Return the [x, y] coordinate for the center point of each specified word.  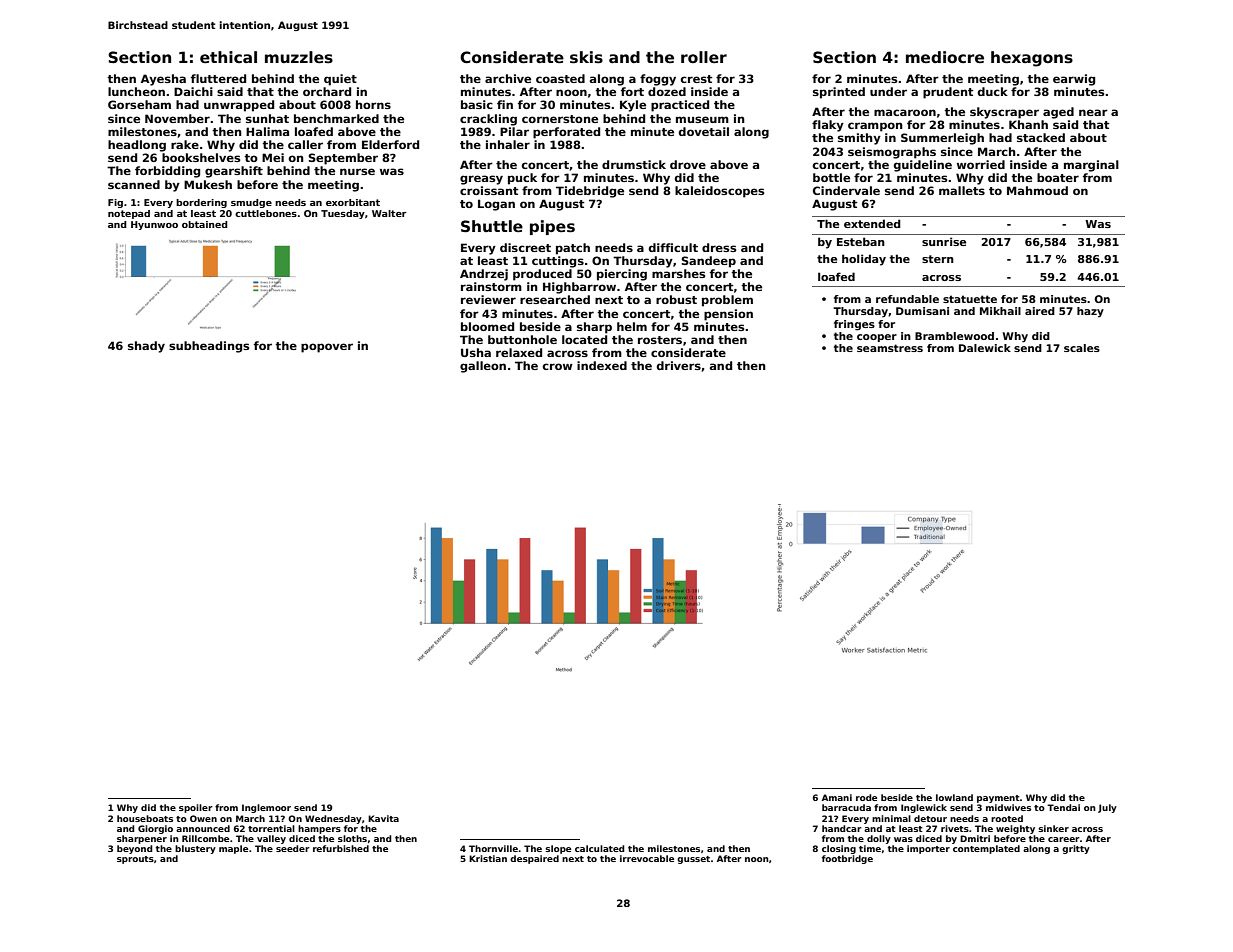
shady [146, 347]
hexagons [1032, 59]
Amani [837, 797]
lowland [954, 797]
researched [555, 299]
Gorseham [139, 104]
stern [938, 259]
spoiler [196, 808]
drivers [679, 365]
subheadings [209, 347]
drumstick [634, 164]
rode [866, 797]
